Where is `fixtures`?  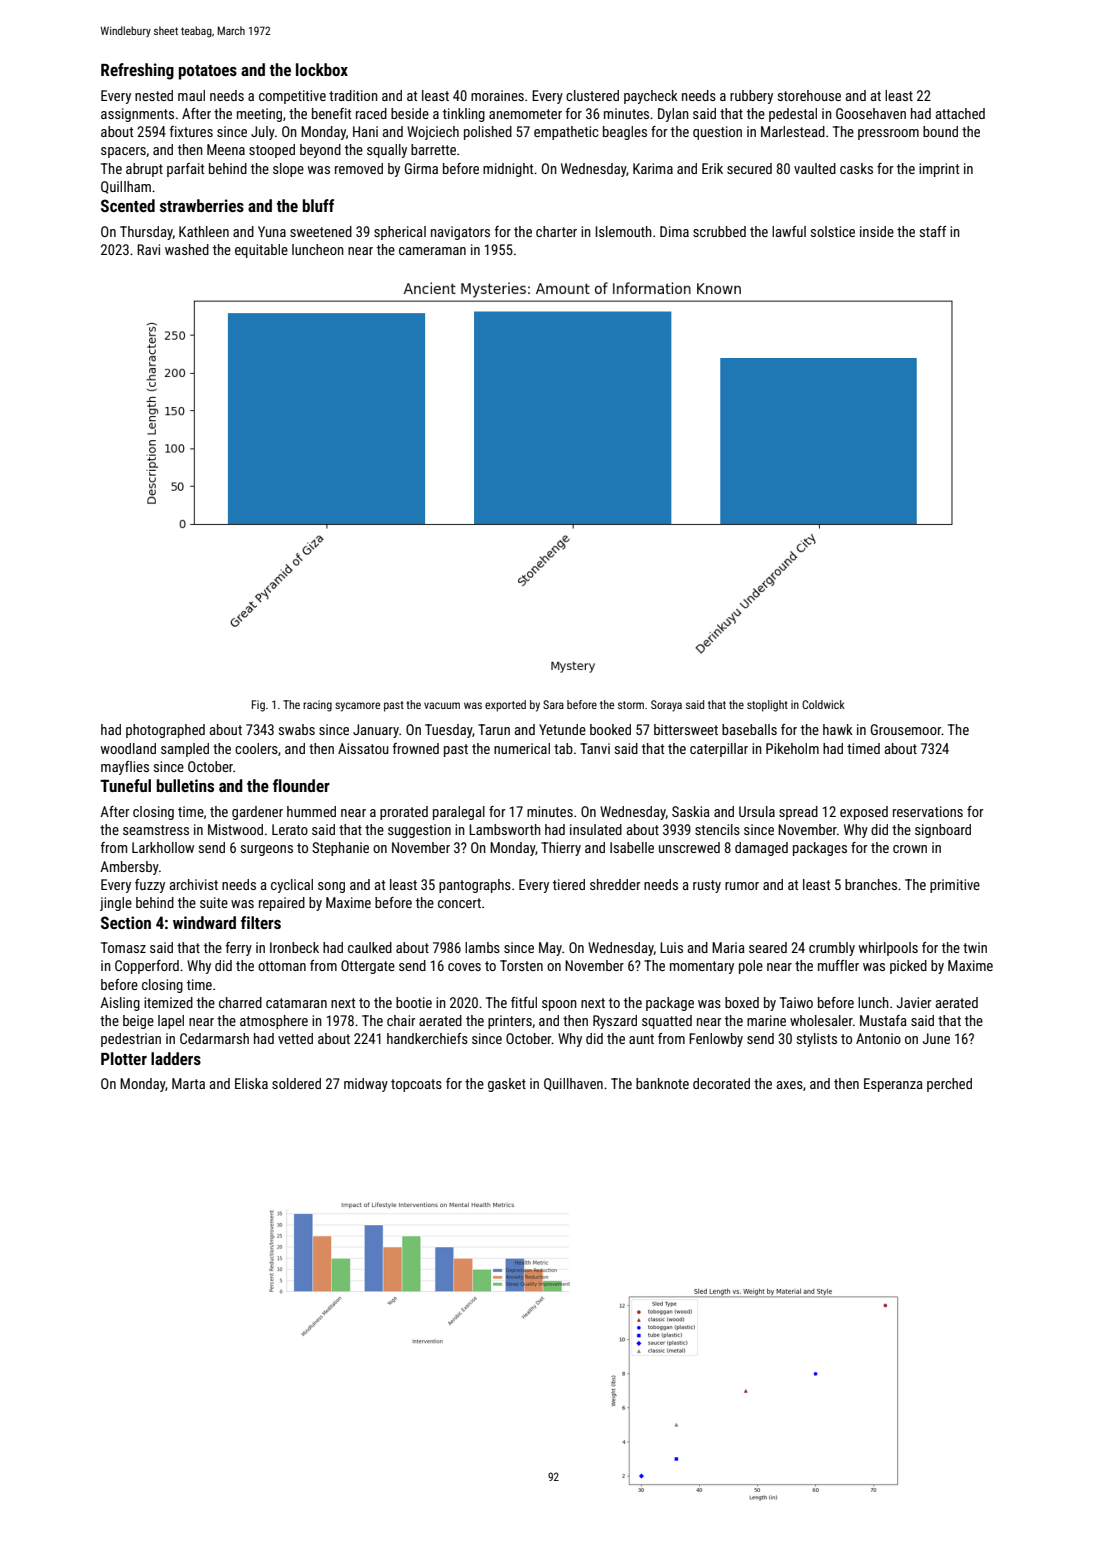 fixtures is located at coordinates (191, 131).
